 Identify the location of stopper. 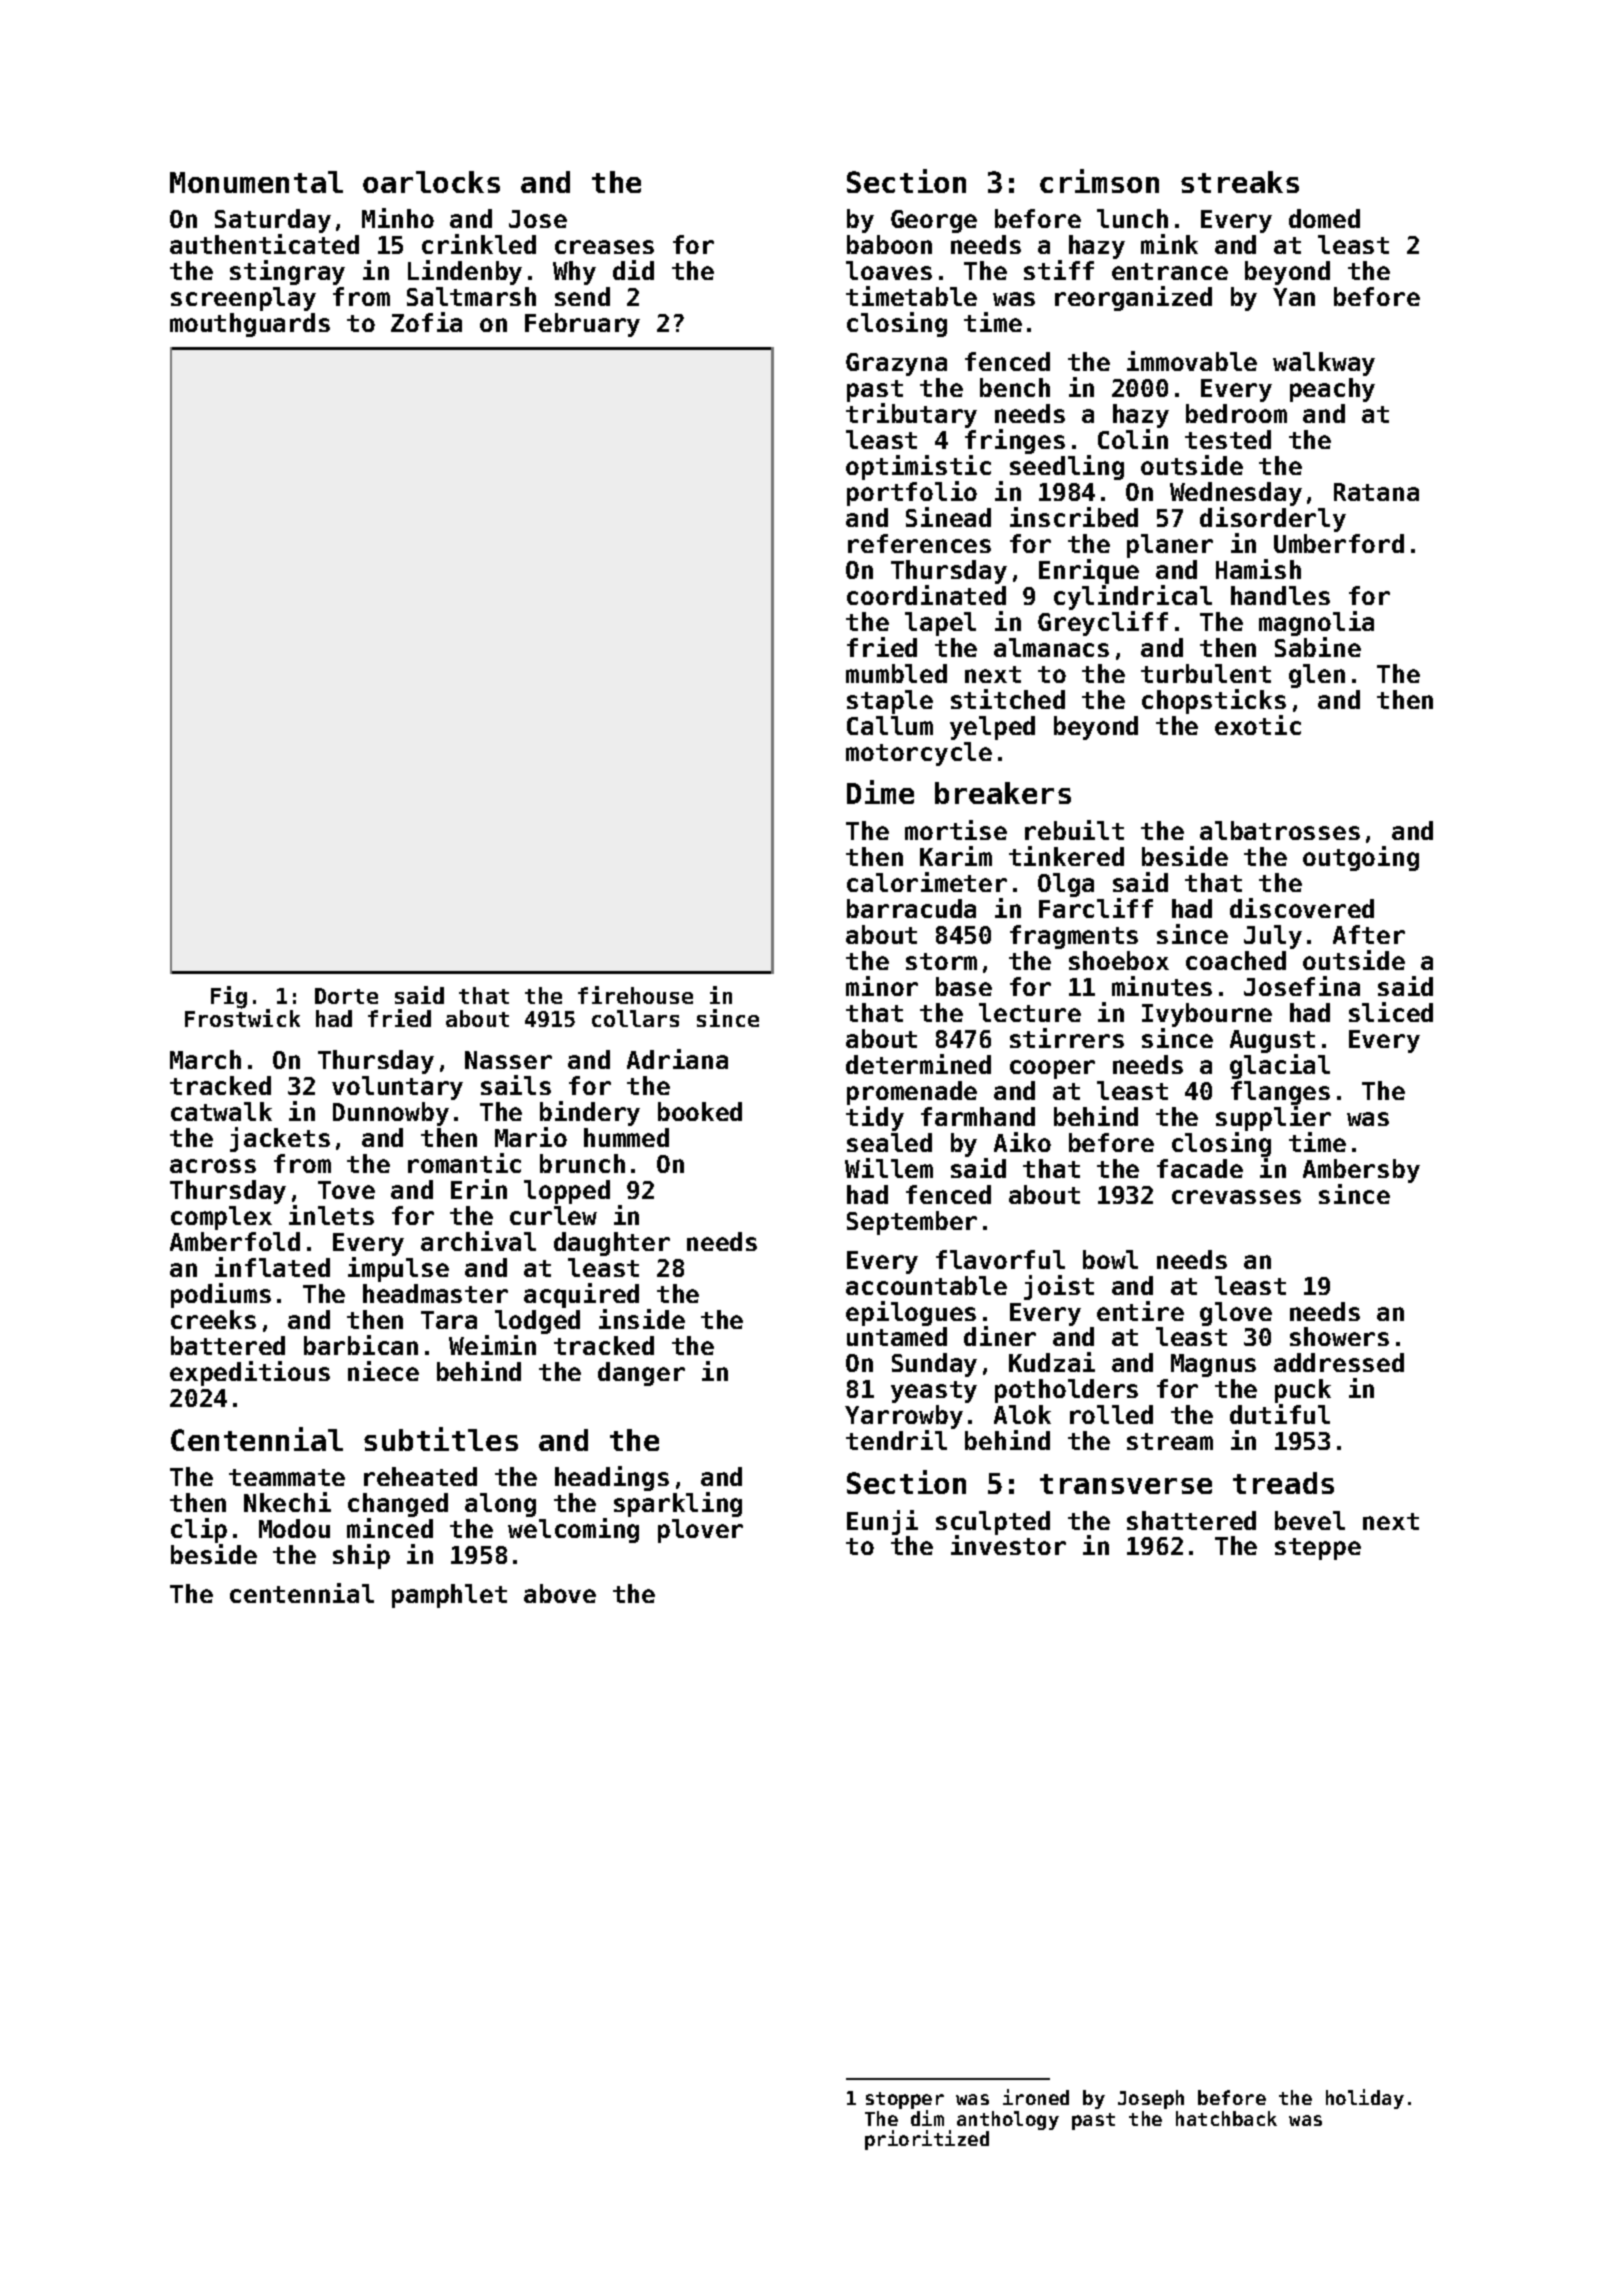
(905, 2100).
